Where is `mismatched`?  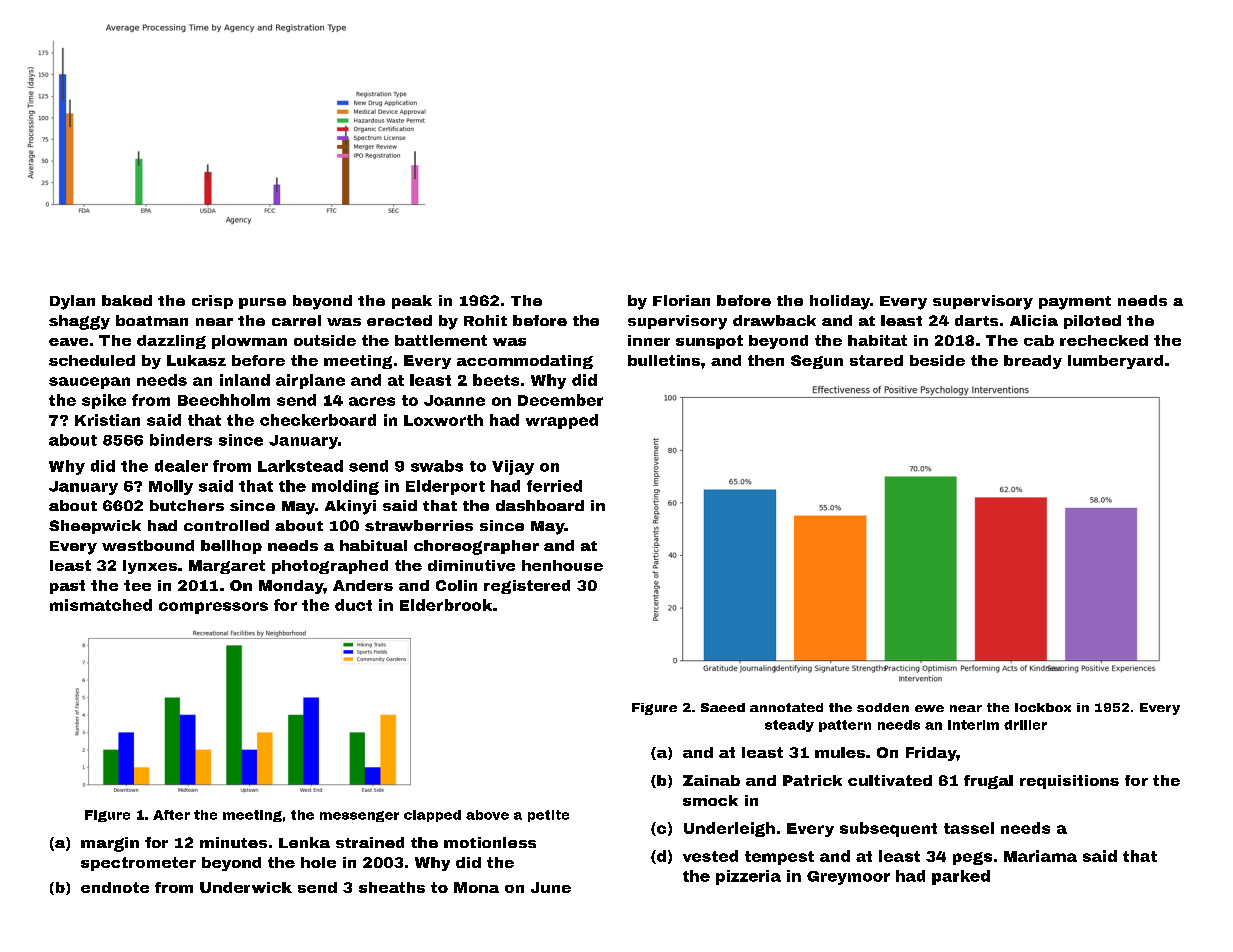
mismatched is located at coordinates (101, 605).
